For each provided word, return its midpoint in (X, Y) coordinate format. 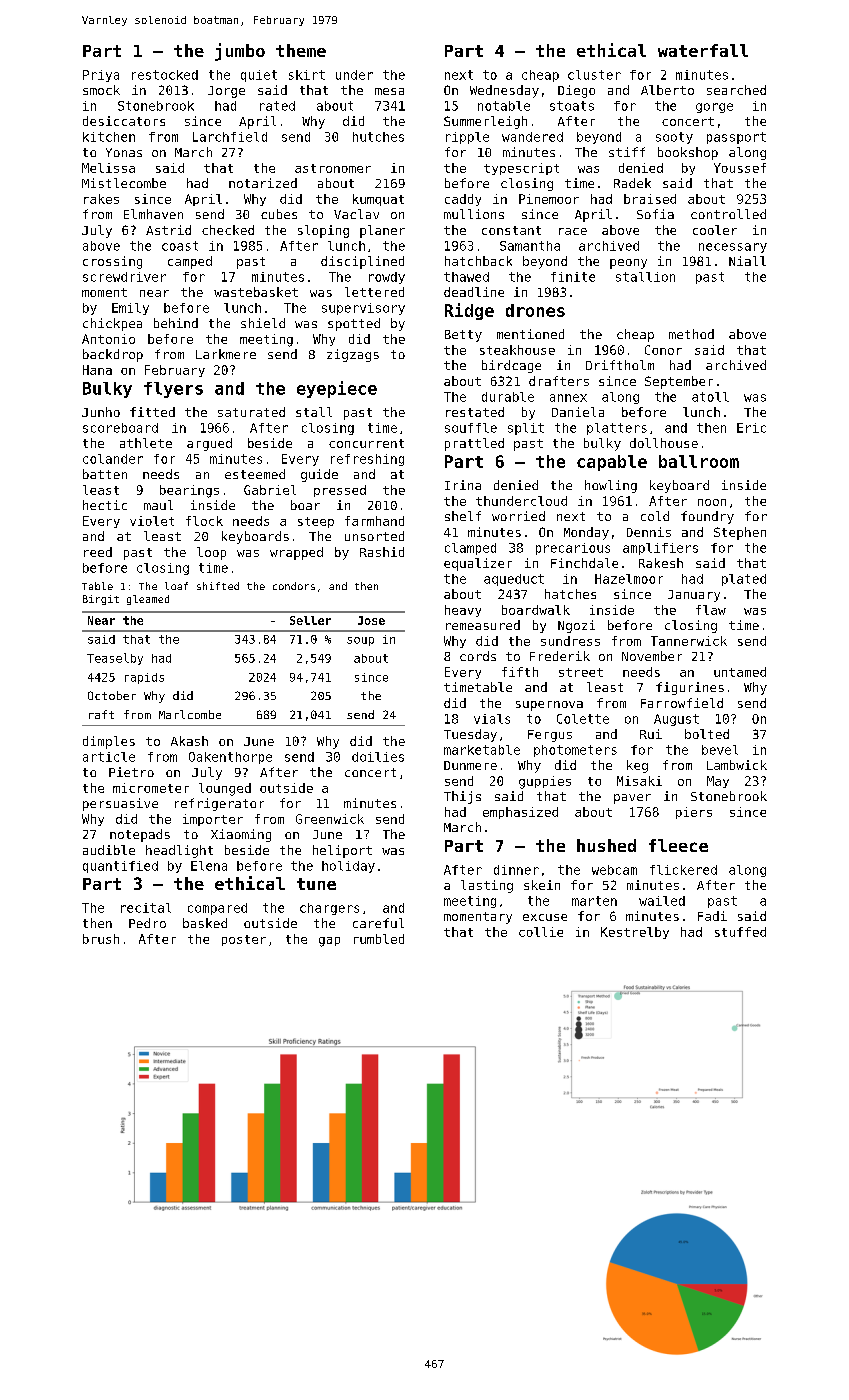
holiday (348, 867)
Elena (209, 866)
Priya (101, 76)
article (109, 757)
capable (612, 463)
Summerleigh (485, 122)
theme (301, 50)
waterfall (703, 50)
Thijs (462, 797)
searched (736, 90)
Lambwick (737, 765)
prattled (474, 444)
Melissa (108, 168)
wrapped (296, 553)
